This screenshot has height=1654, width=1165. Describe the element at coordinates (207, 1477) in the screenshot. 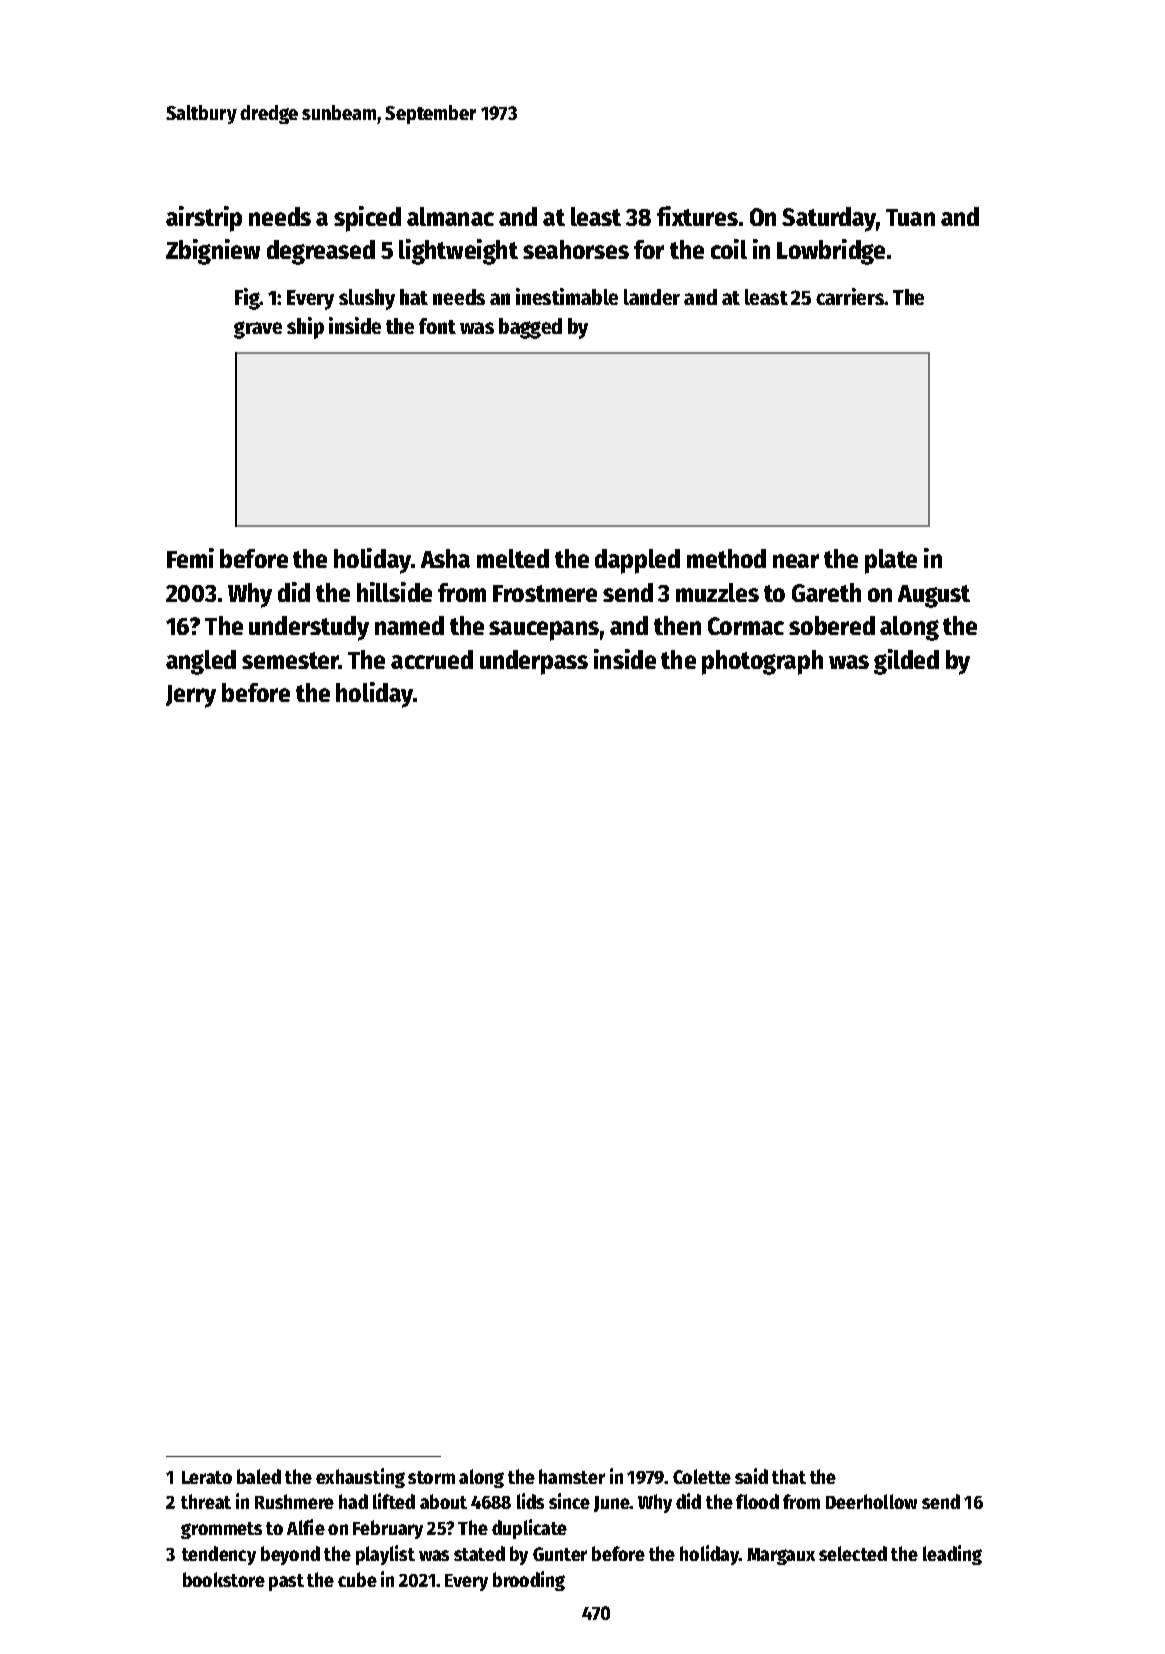

I see `Lerato` at that location.
